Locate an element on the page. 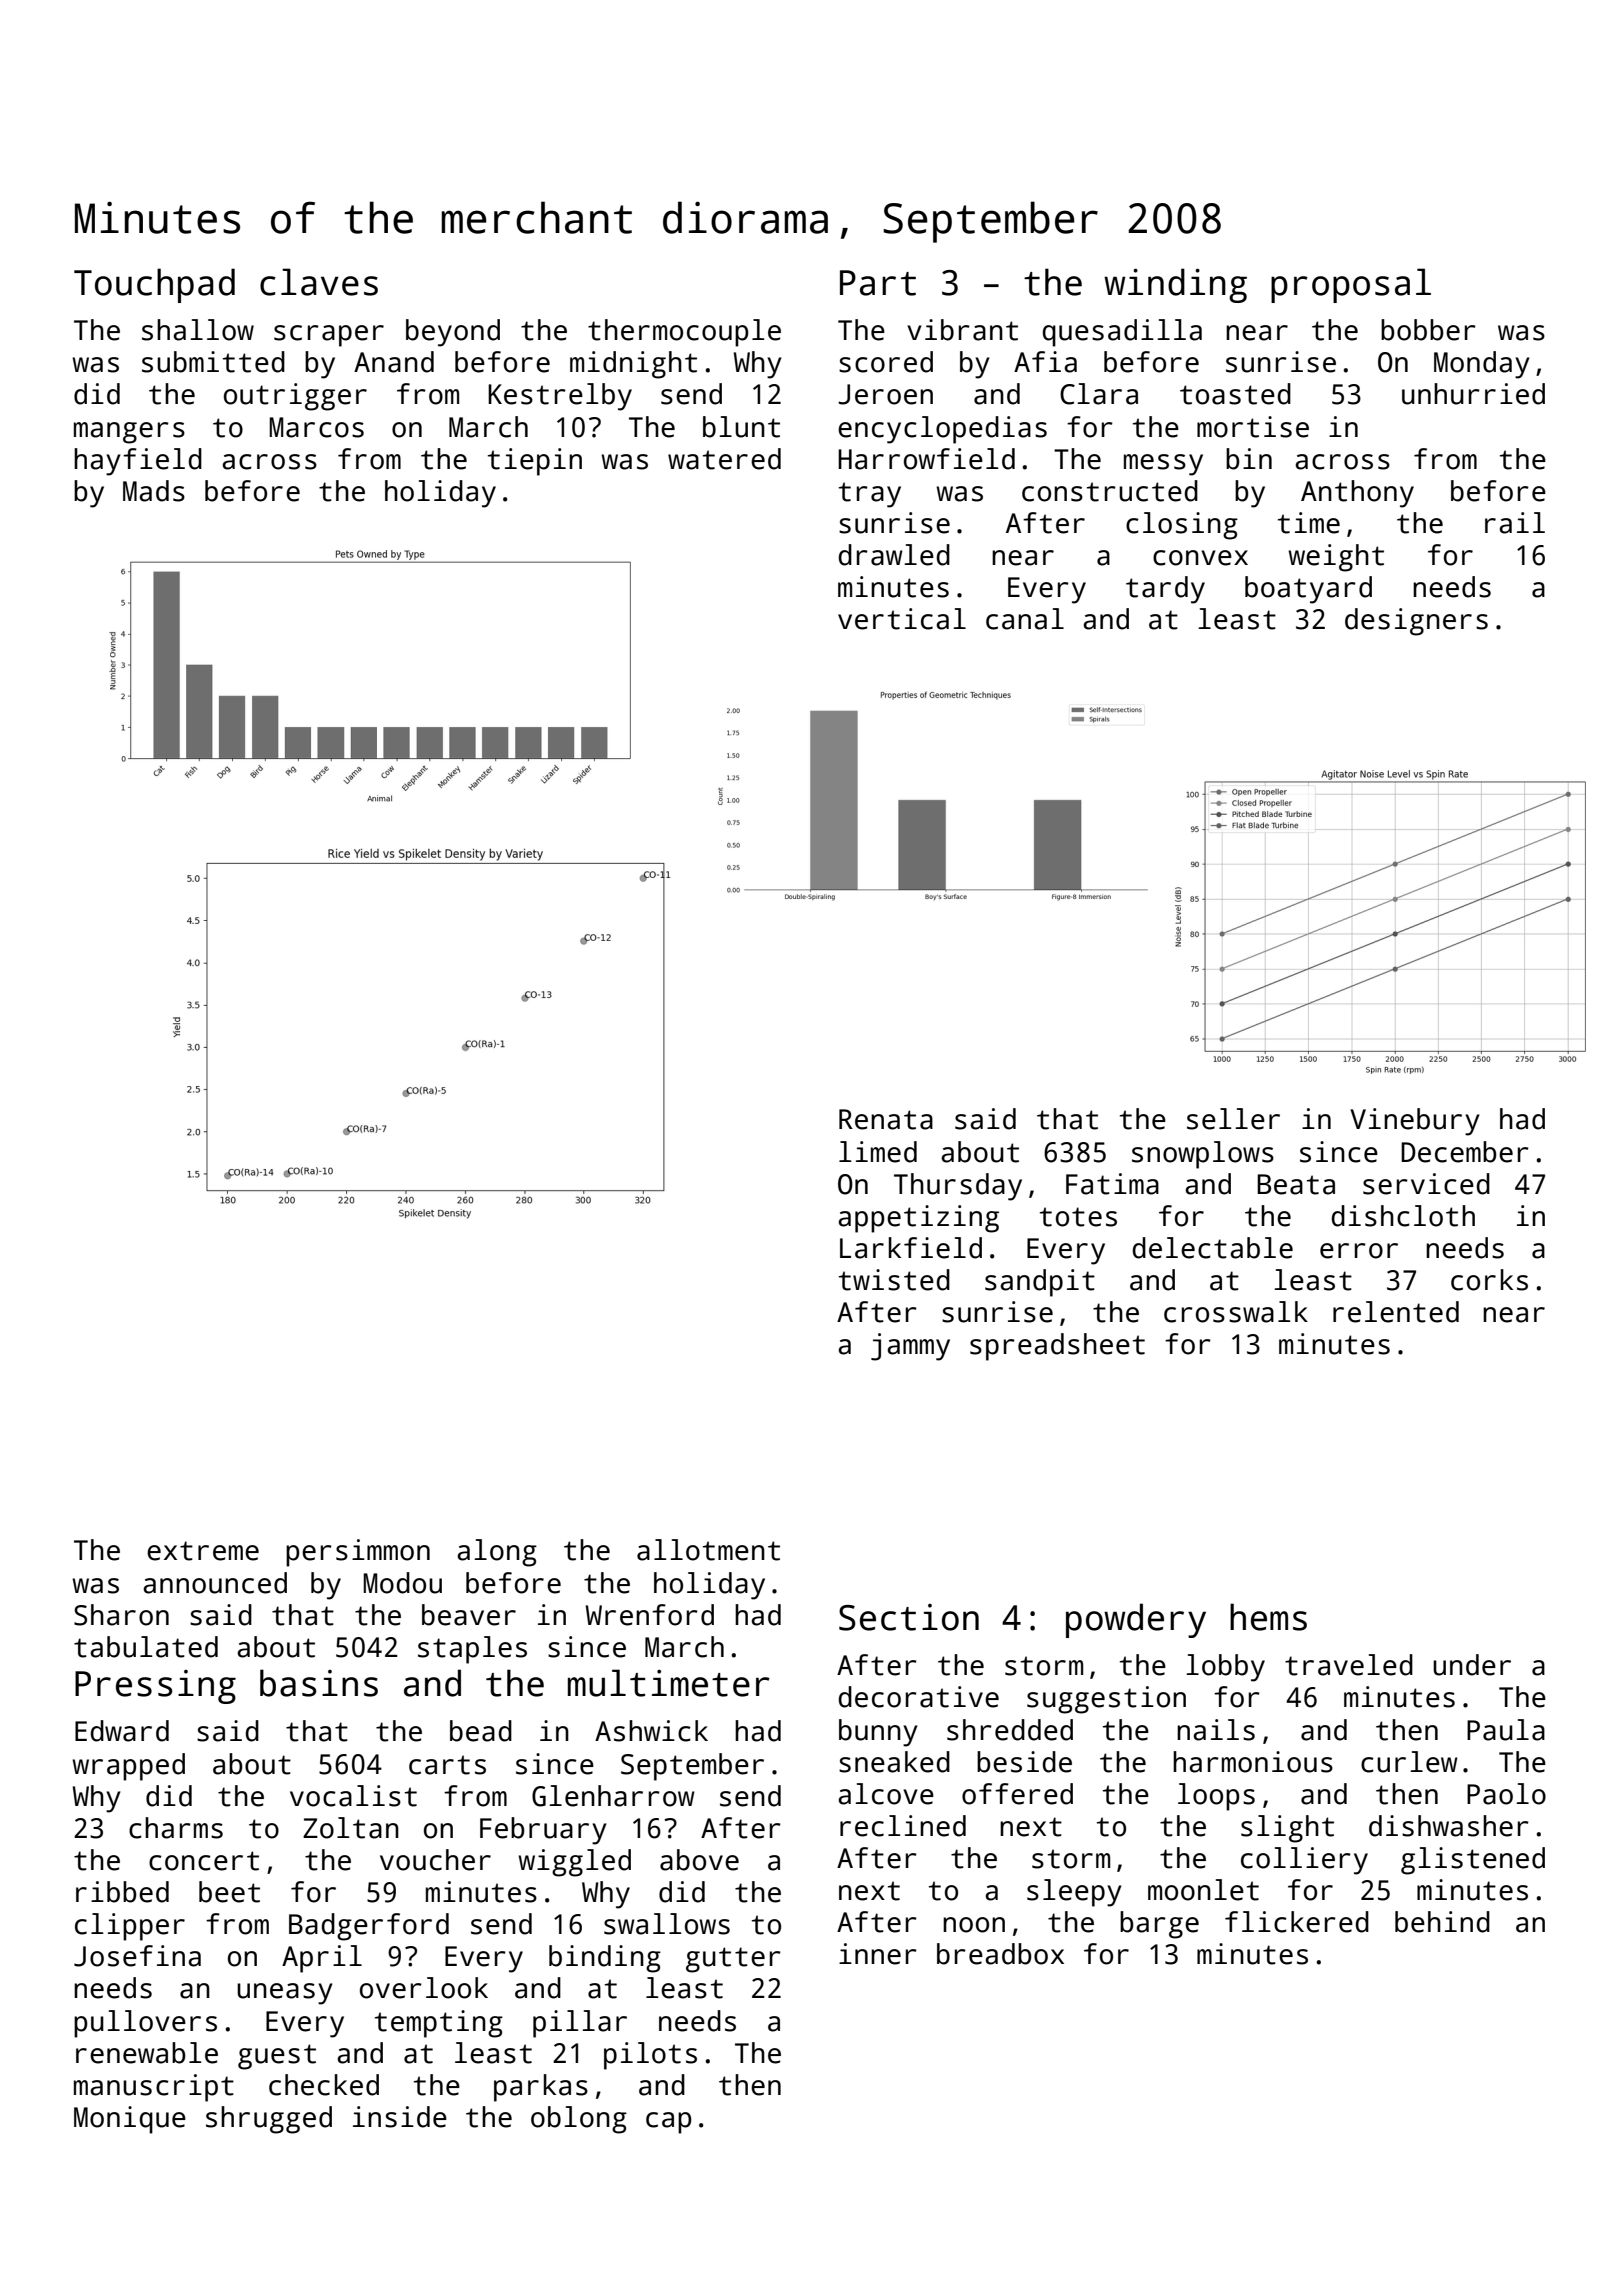 The width and height of the document is (1620, 2292). persimmon is located at coordinates (358, 1553).
